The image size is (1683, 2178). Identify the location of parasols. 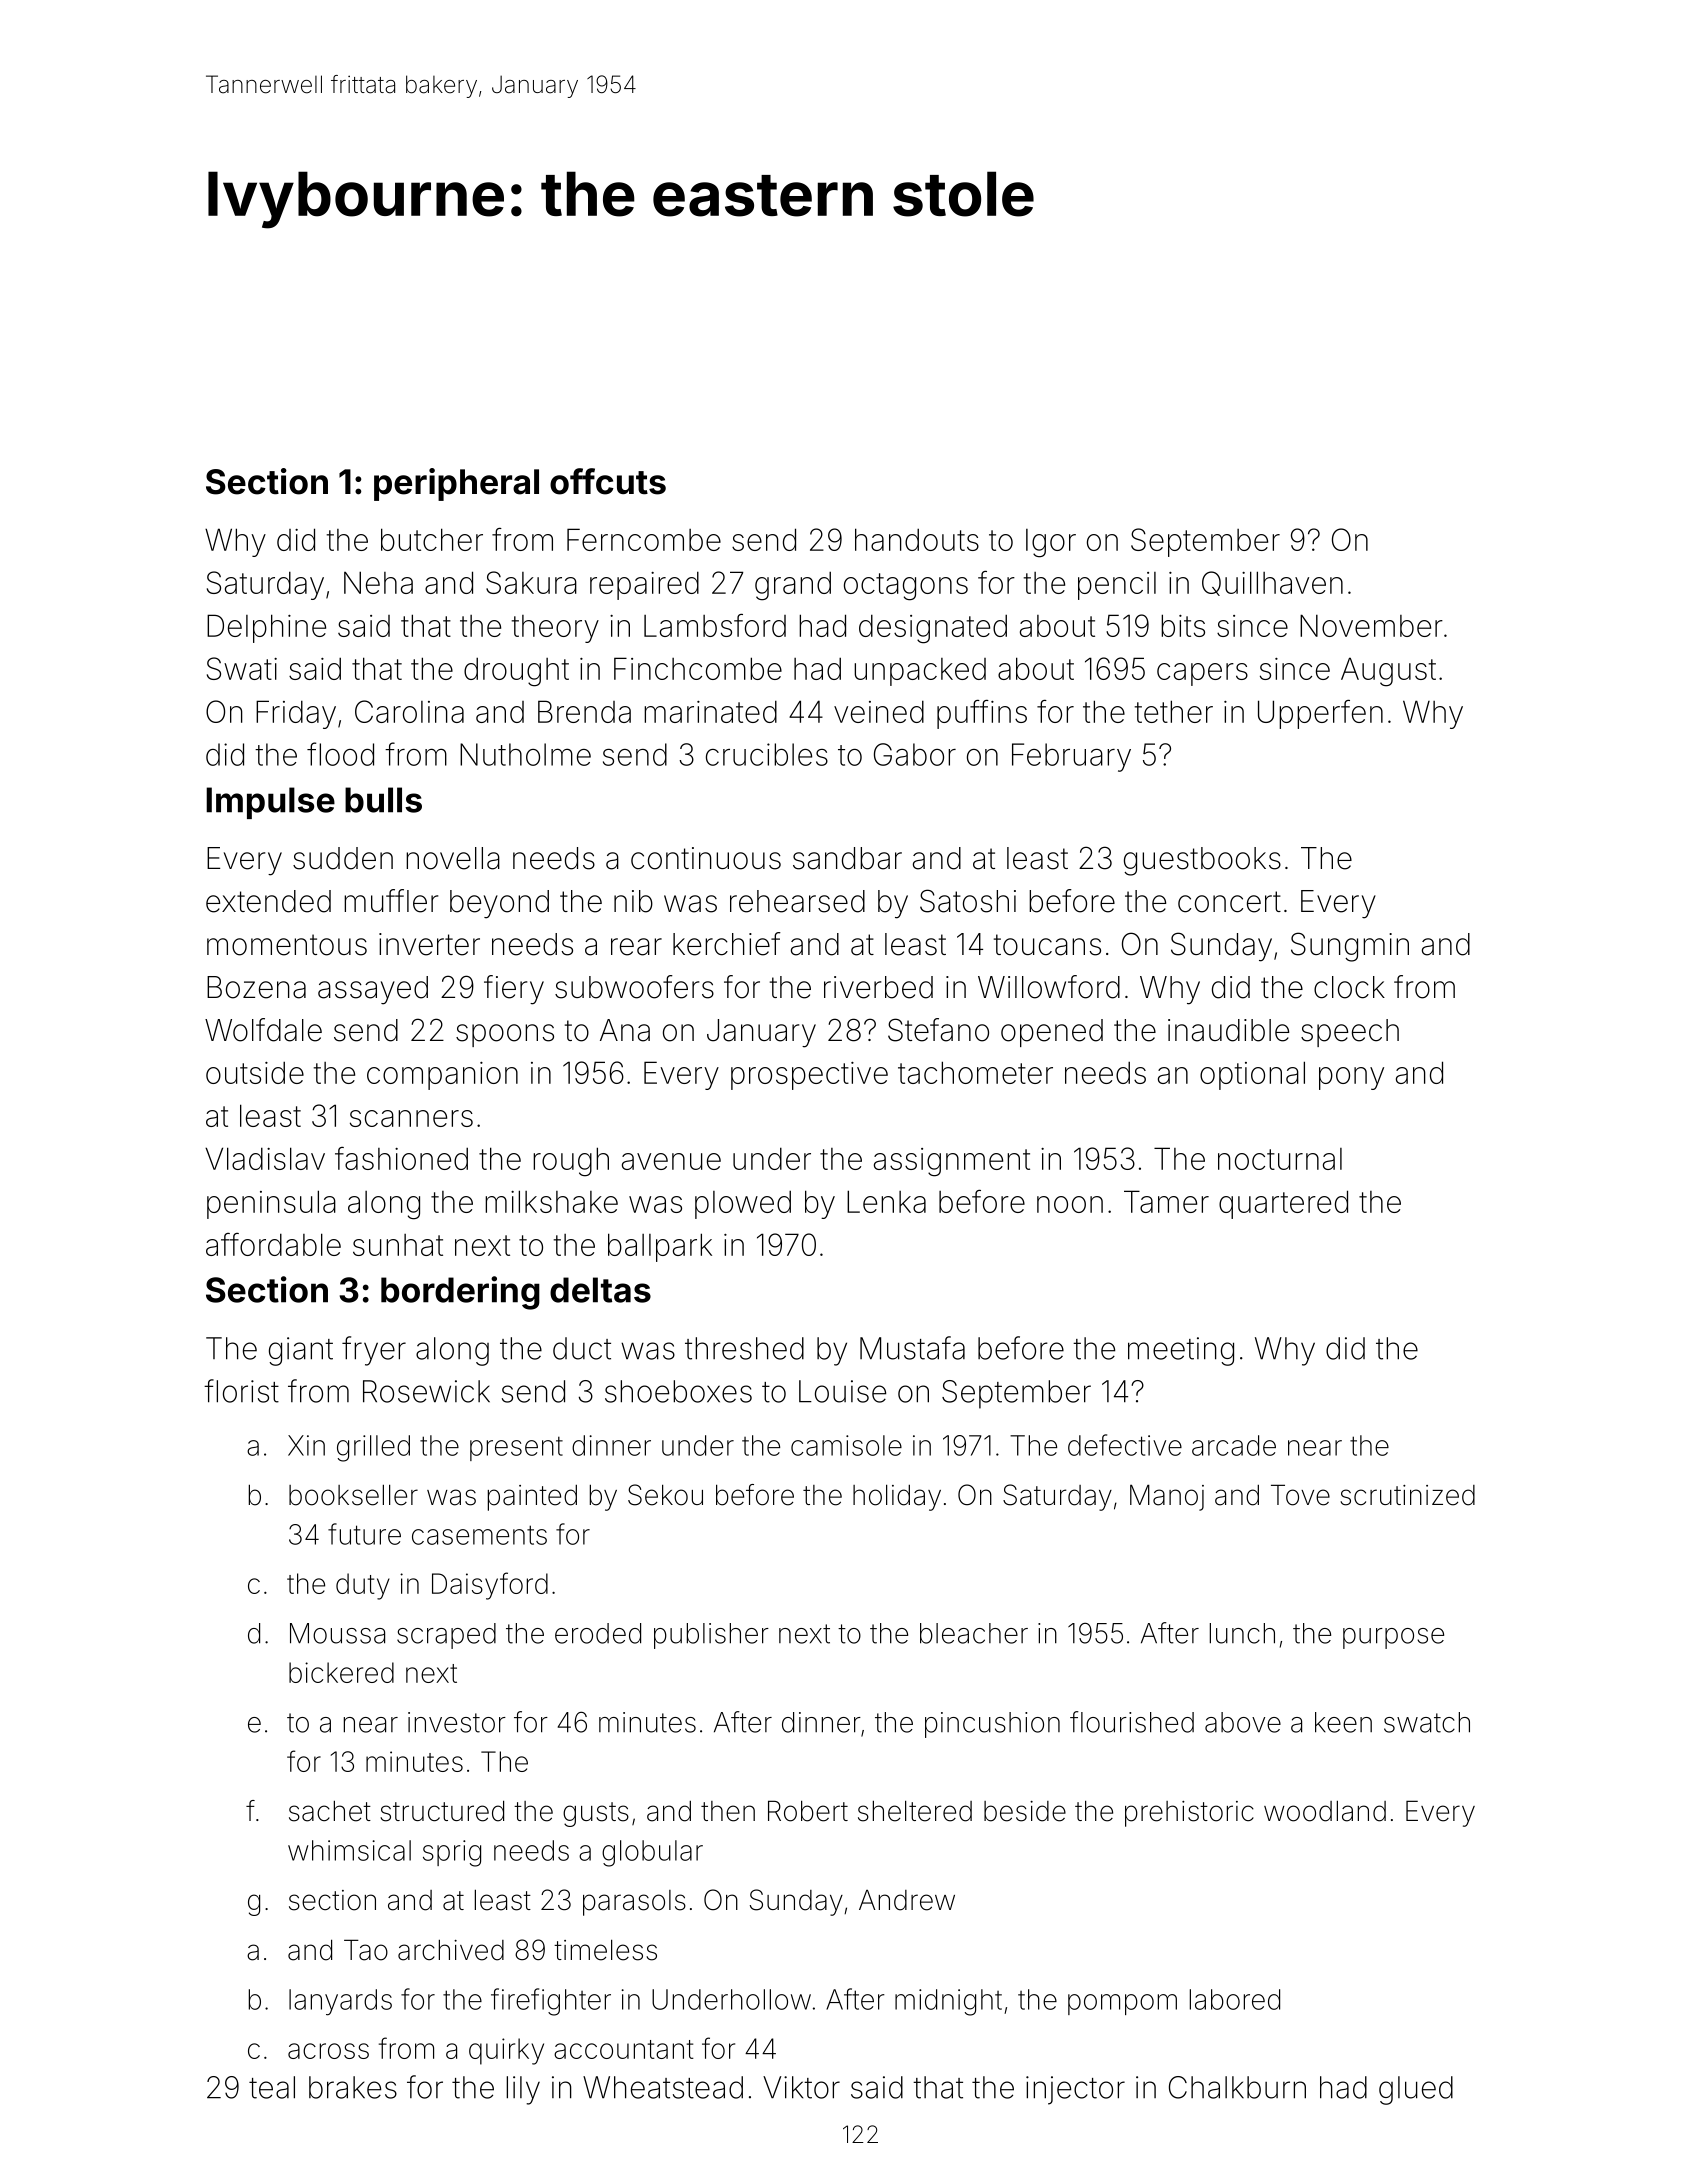
(634, 1903).
